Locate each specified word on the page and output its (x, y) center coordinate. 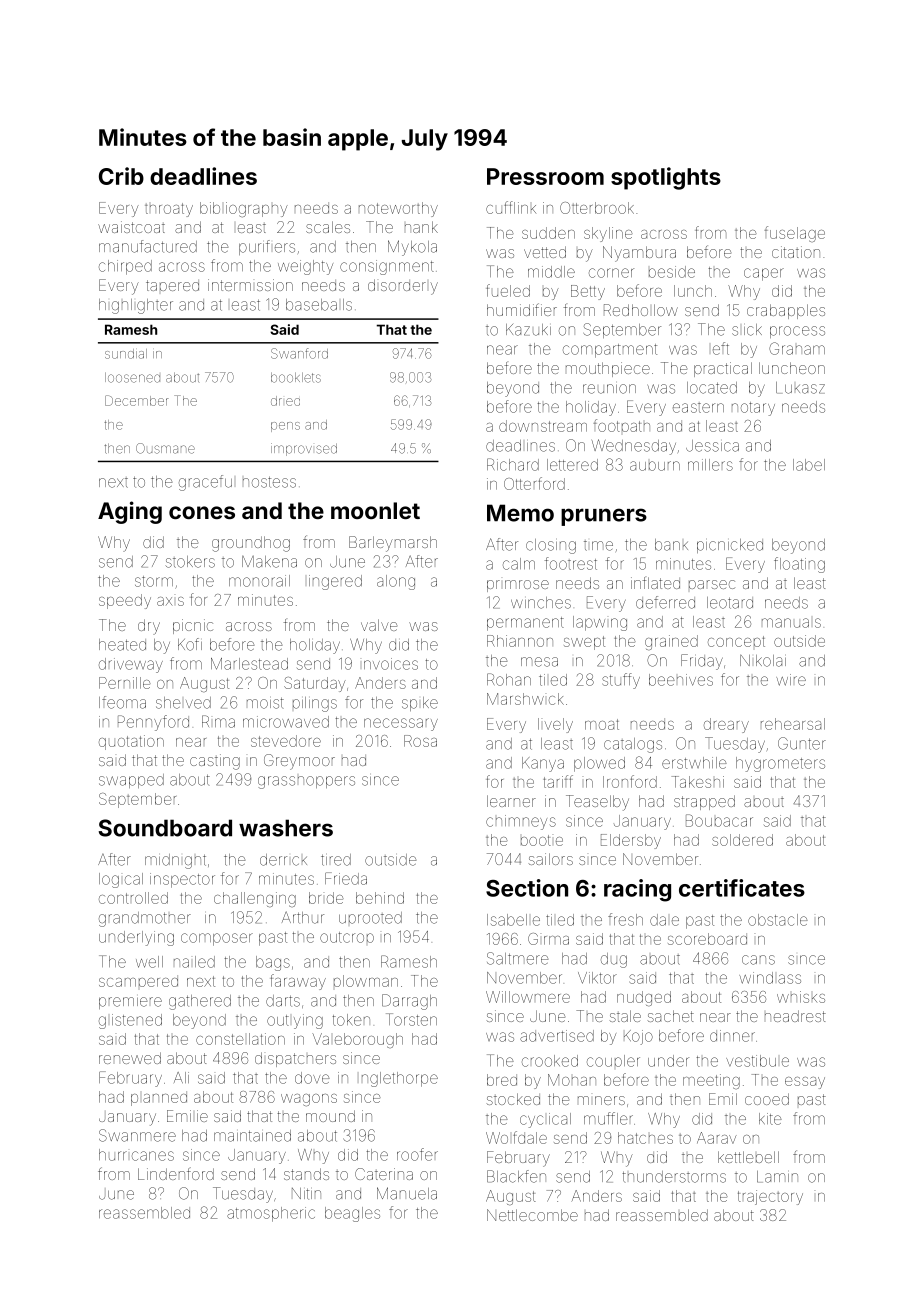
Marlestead (249, 664)
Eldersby (631, 841)
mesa (539, 662)
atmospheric (271, 1214)
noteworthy (398, 209)
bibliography (244, 209)
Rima (218, 721)
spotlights (666, 178)
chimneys (521, 822)
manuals (791, 623)
